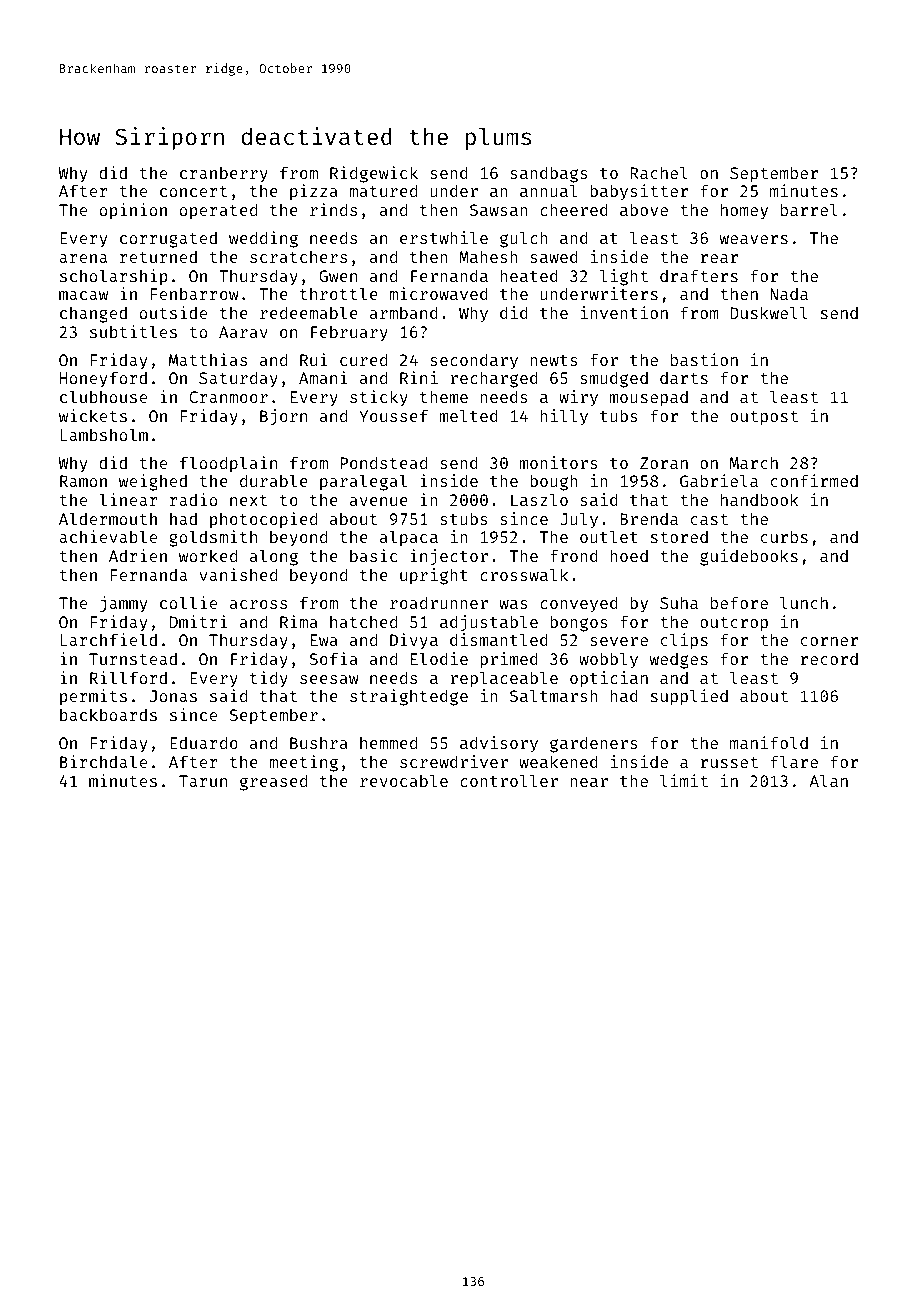 This screenshot has width=924, height=1308. What do you see at coordinates (373, 555) in the screenshot?
I see `basic` at bounding box center [373, 555].
